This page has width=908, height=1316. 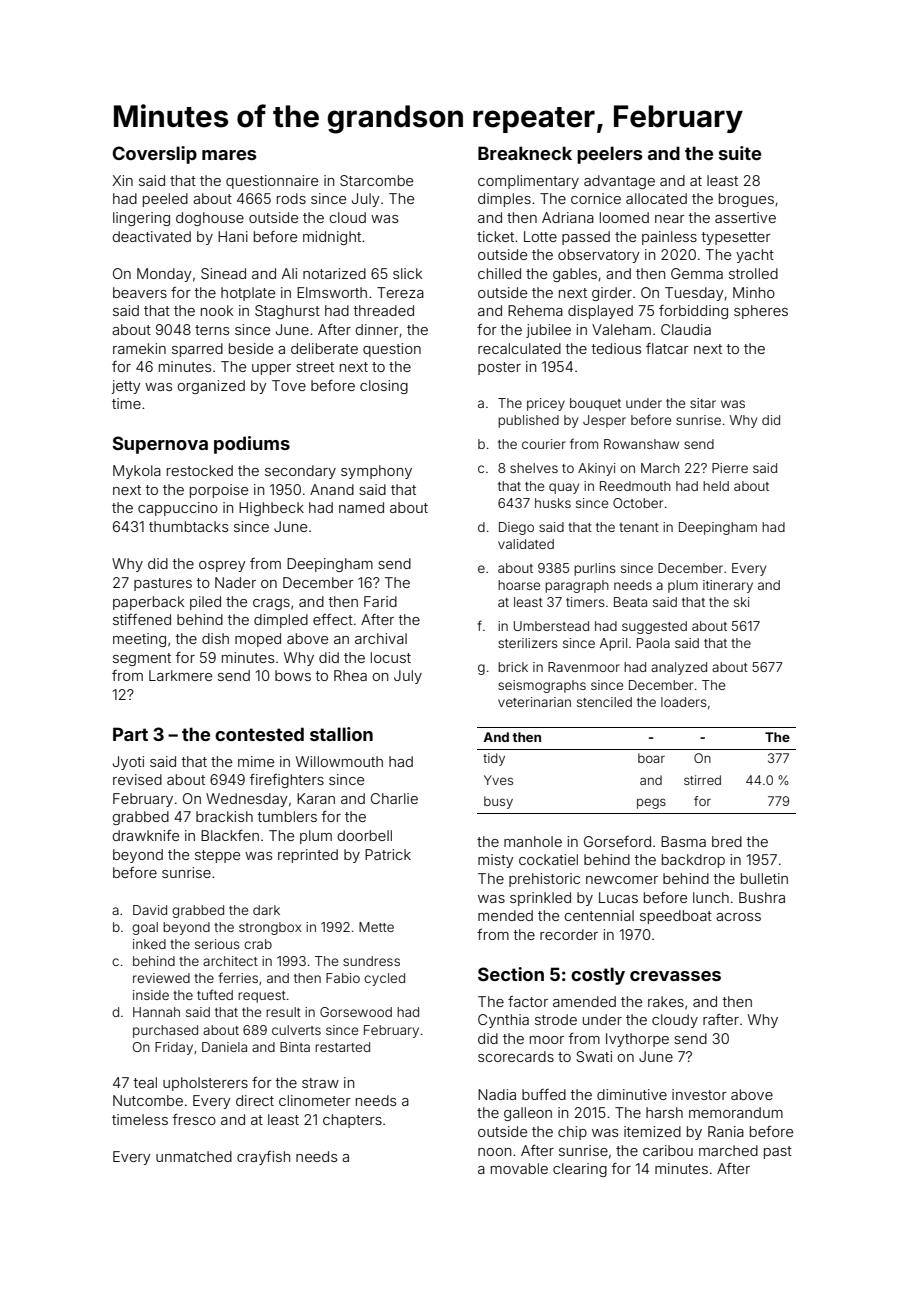 What do you see at coordinates (494, 759) in the page?
I see `tidy` at bounding box center [494, 759].
